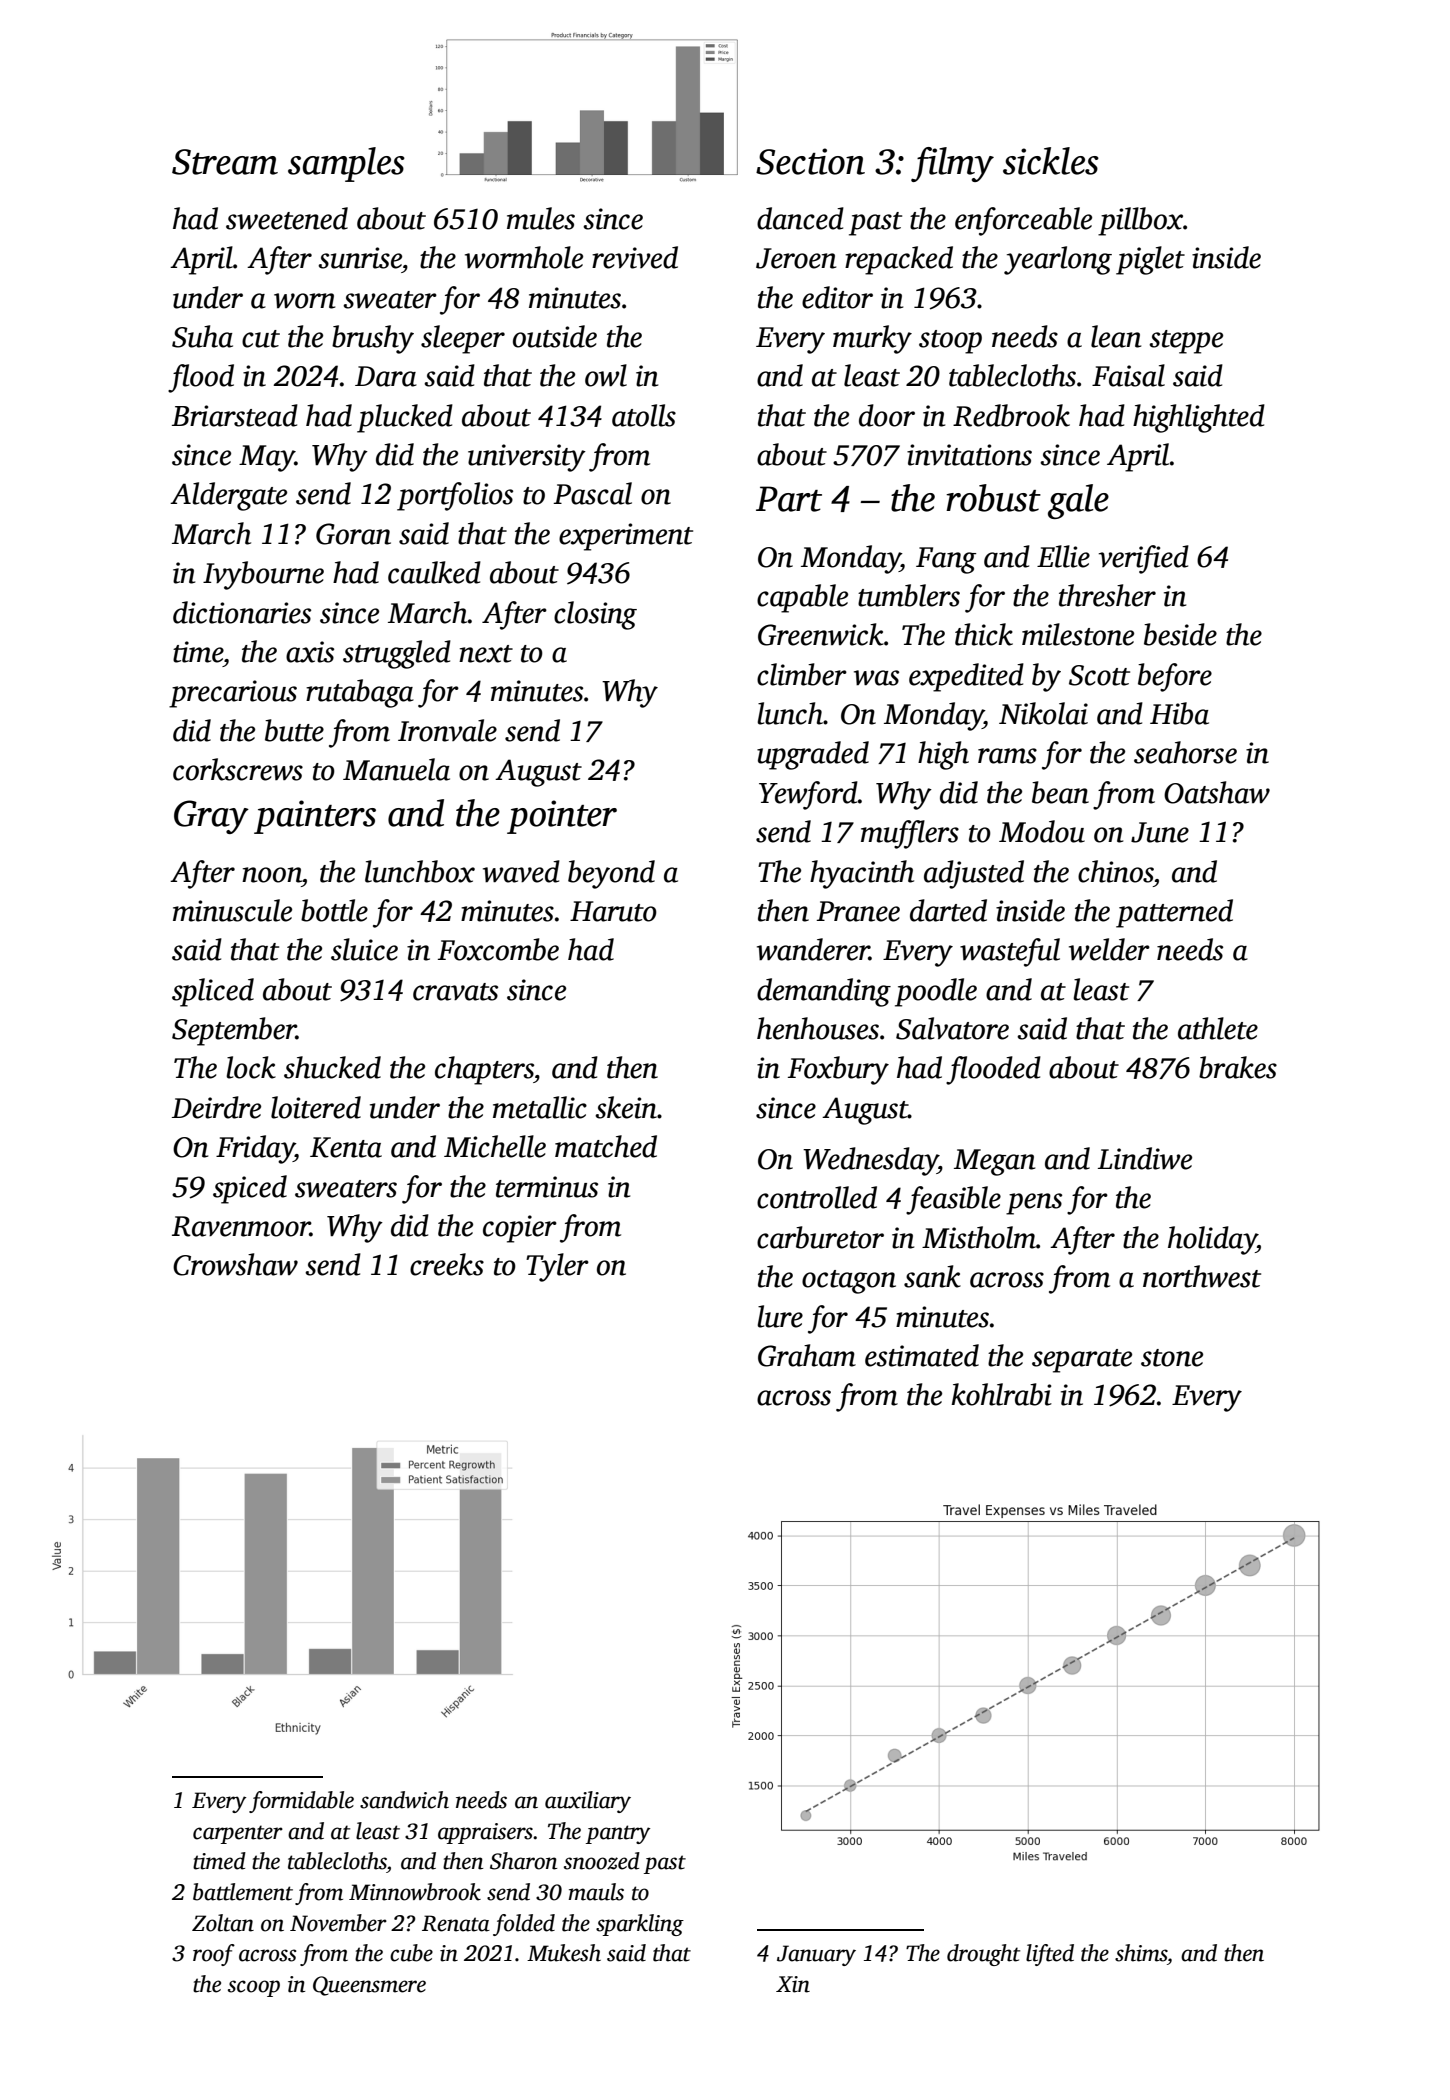  Describe the element at coordinates (216, 1107) in the image. I see `Deirdre` at that location.
